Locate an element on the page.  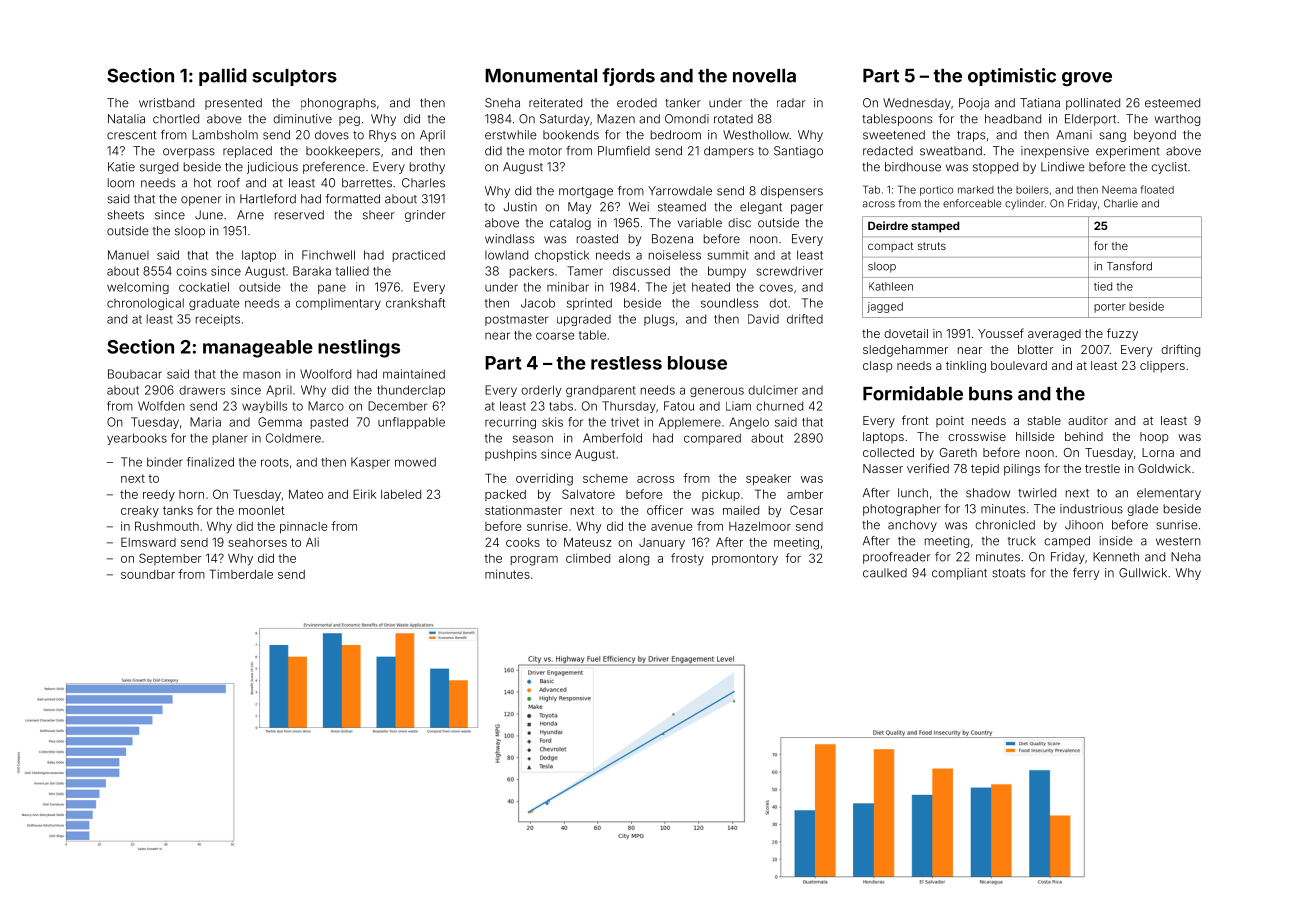
packers is located at coordinates (532, 272).
